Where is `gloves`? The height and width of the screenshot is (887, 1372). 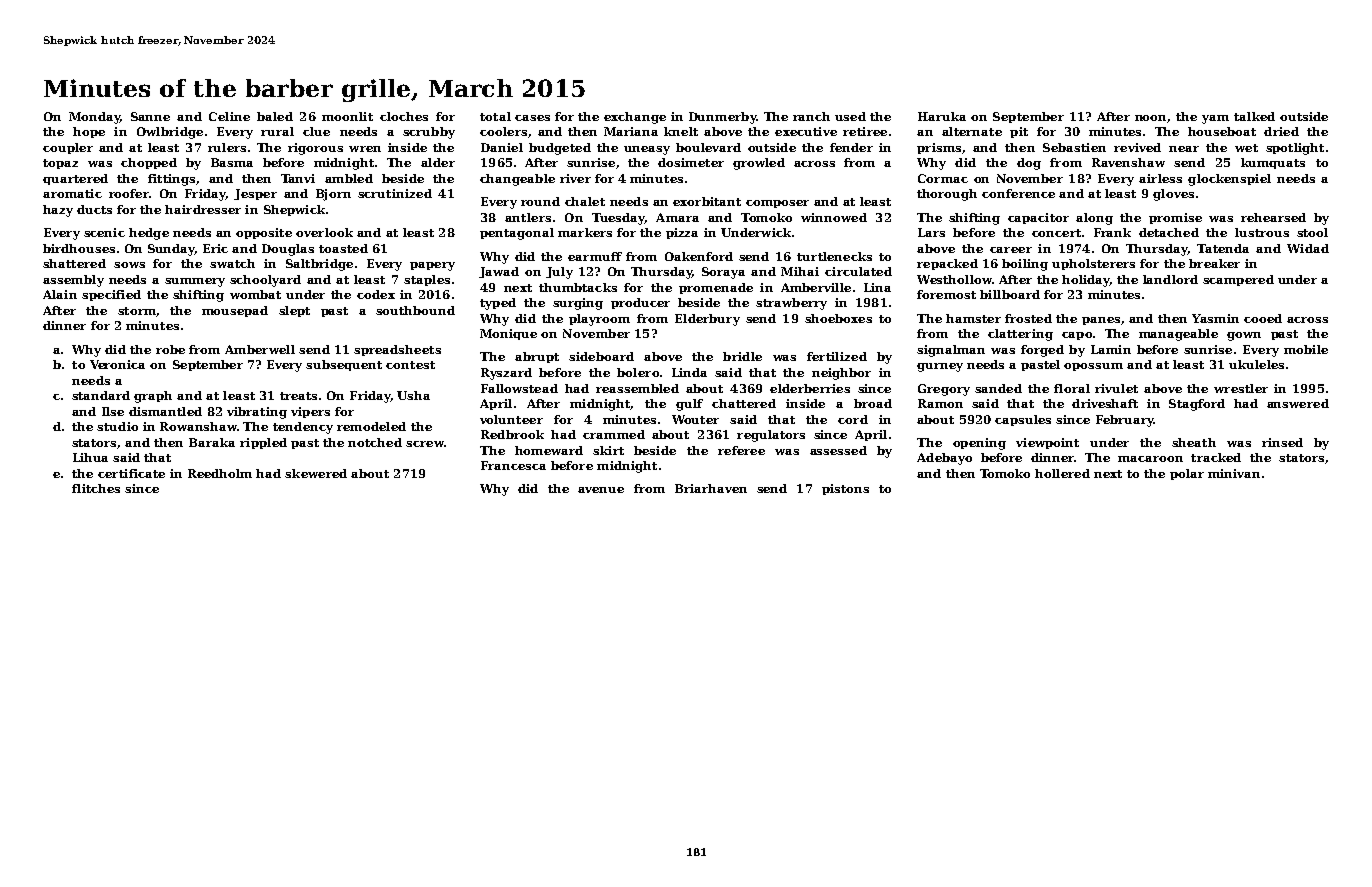
gloves is located at coordinates (1173, 195).
